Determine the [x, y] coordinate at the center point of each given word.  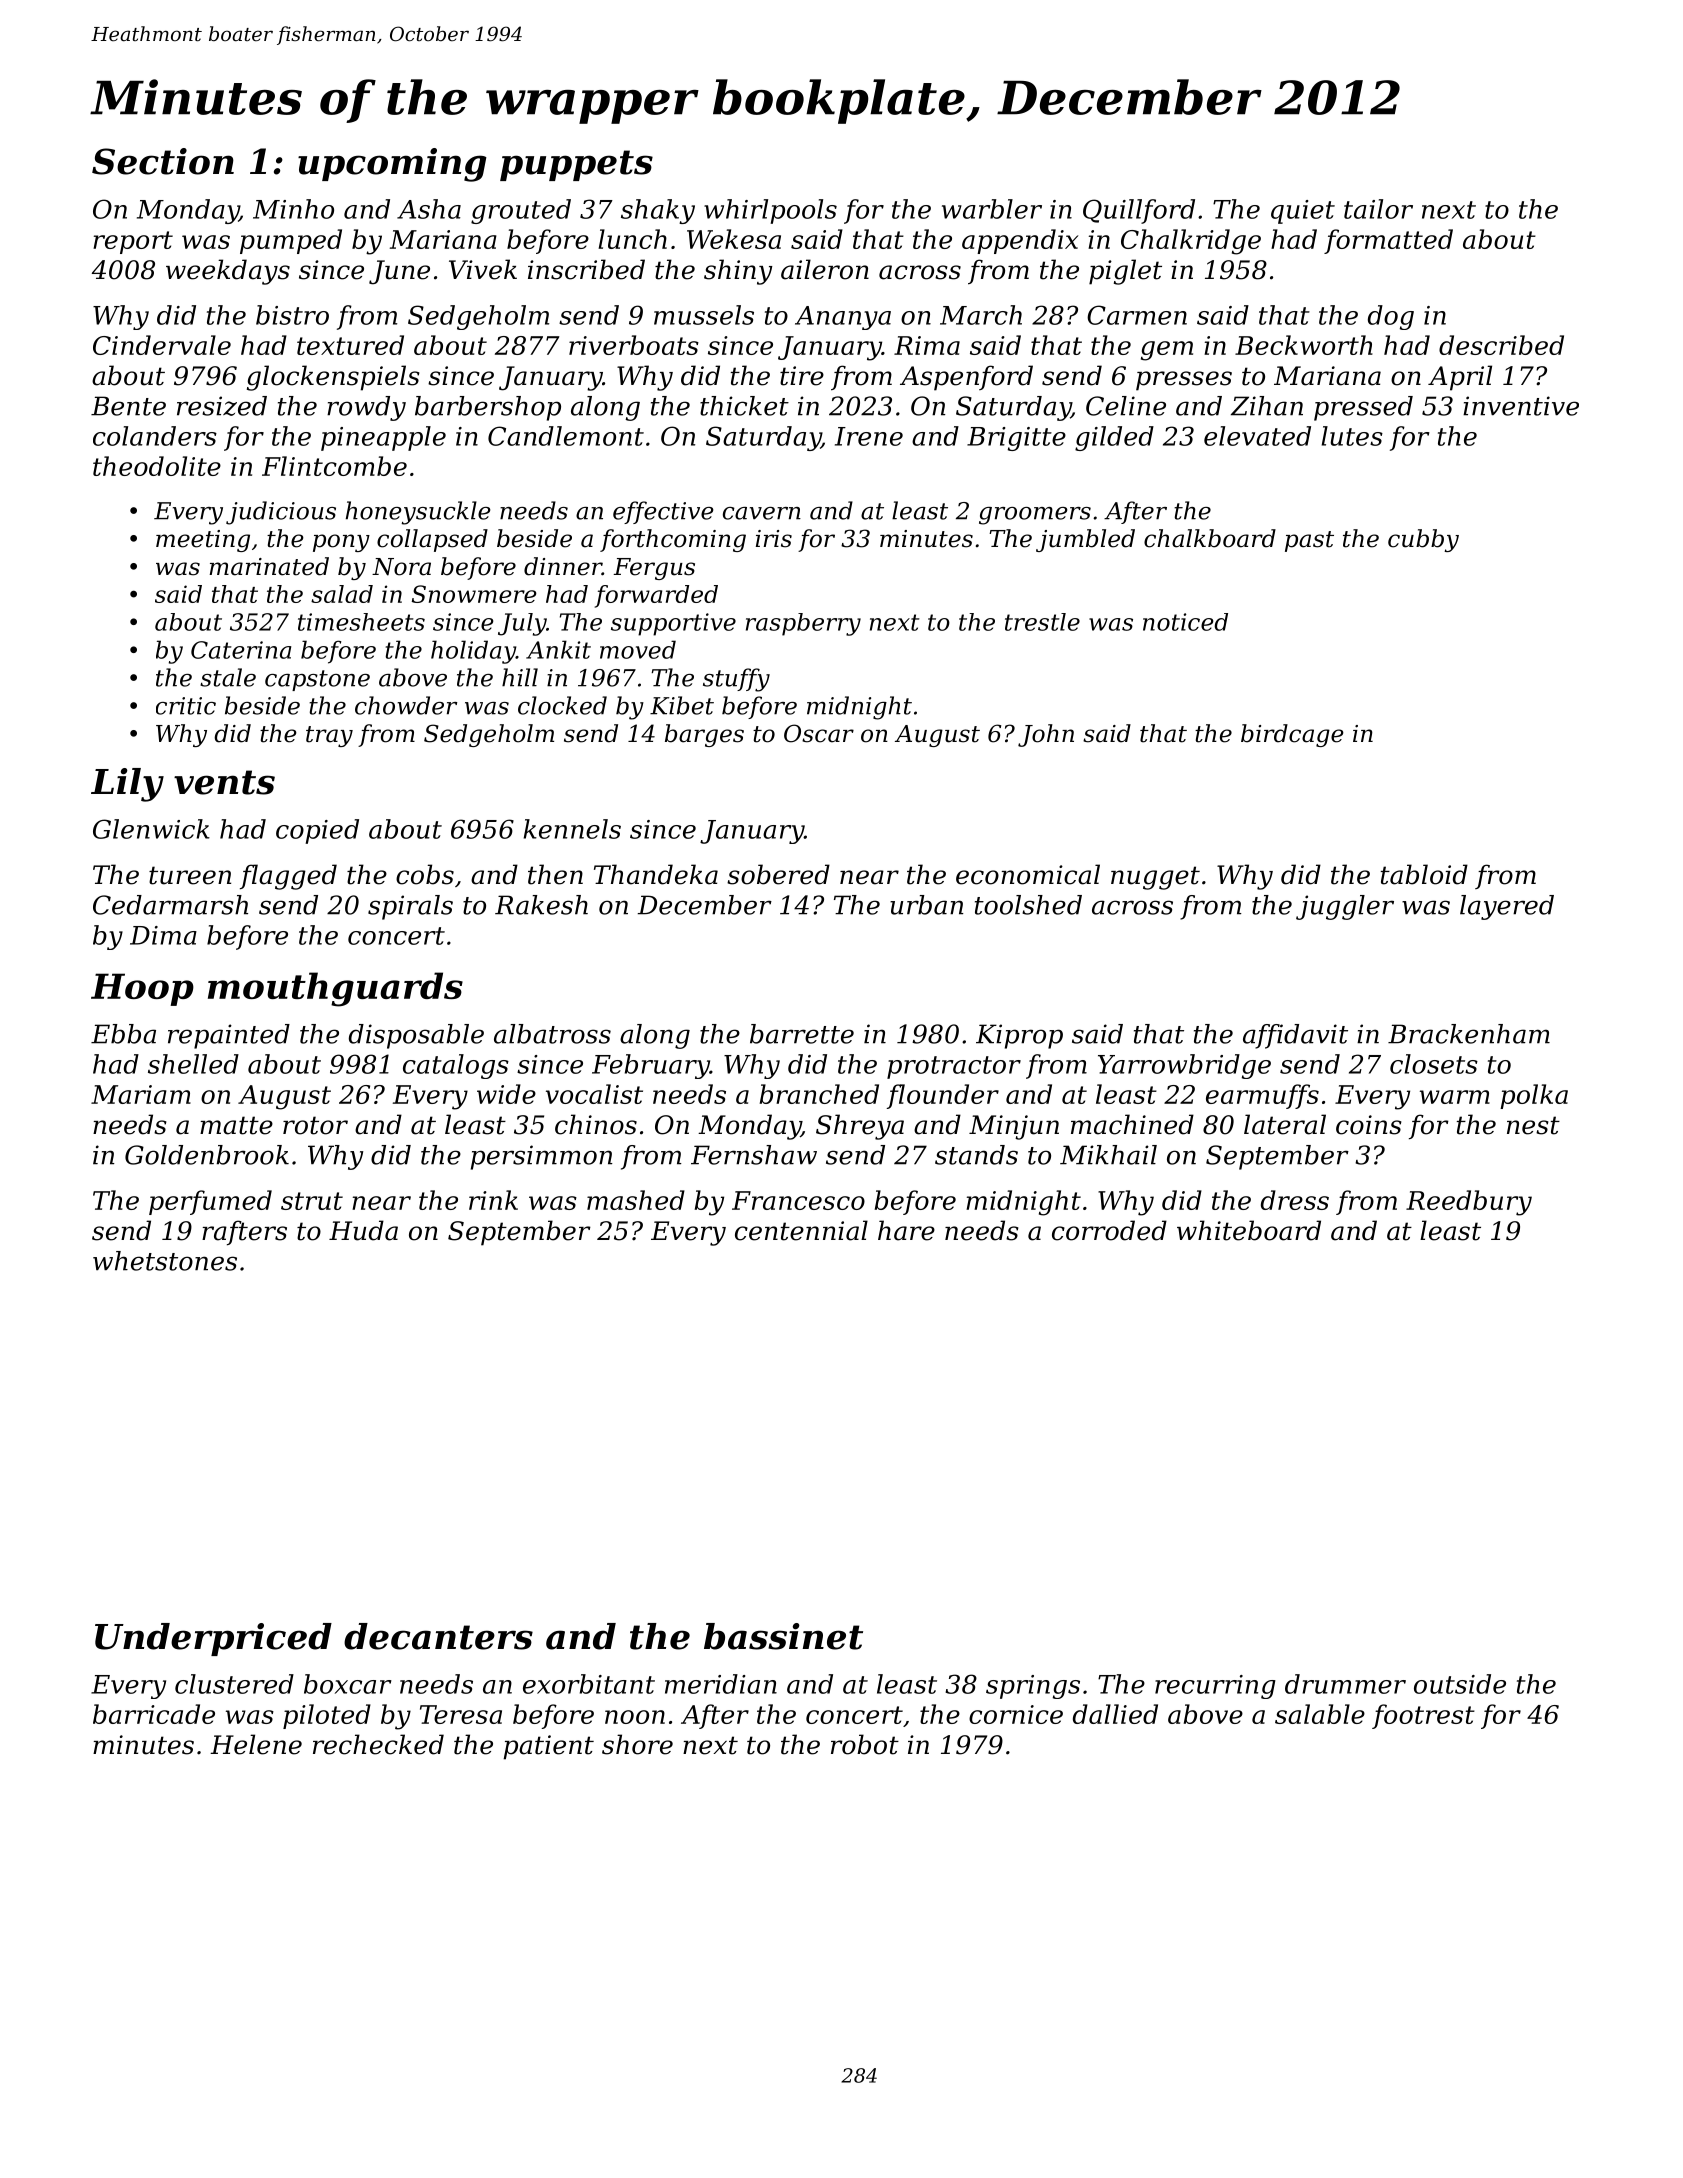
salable [1320, 1714]
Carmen [1137, 315]
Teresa [461, 1714]
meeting [203, 541]
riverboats [634, 345]
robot [865, 1744]
